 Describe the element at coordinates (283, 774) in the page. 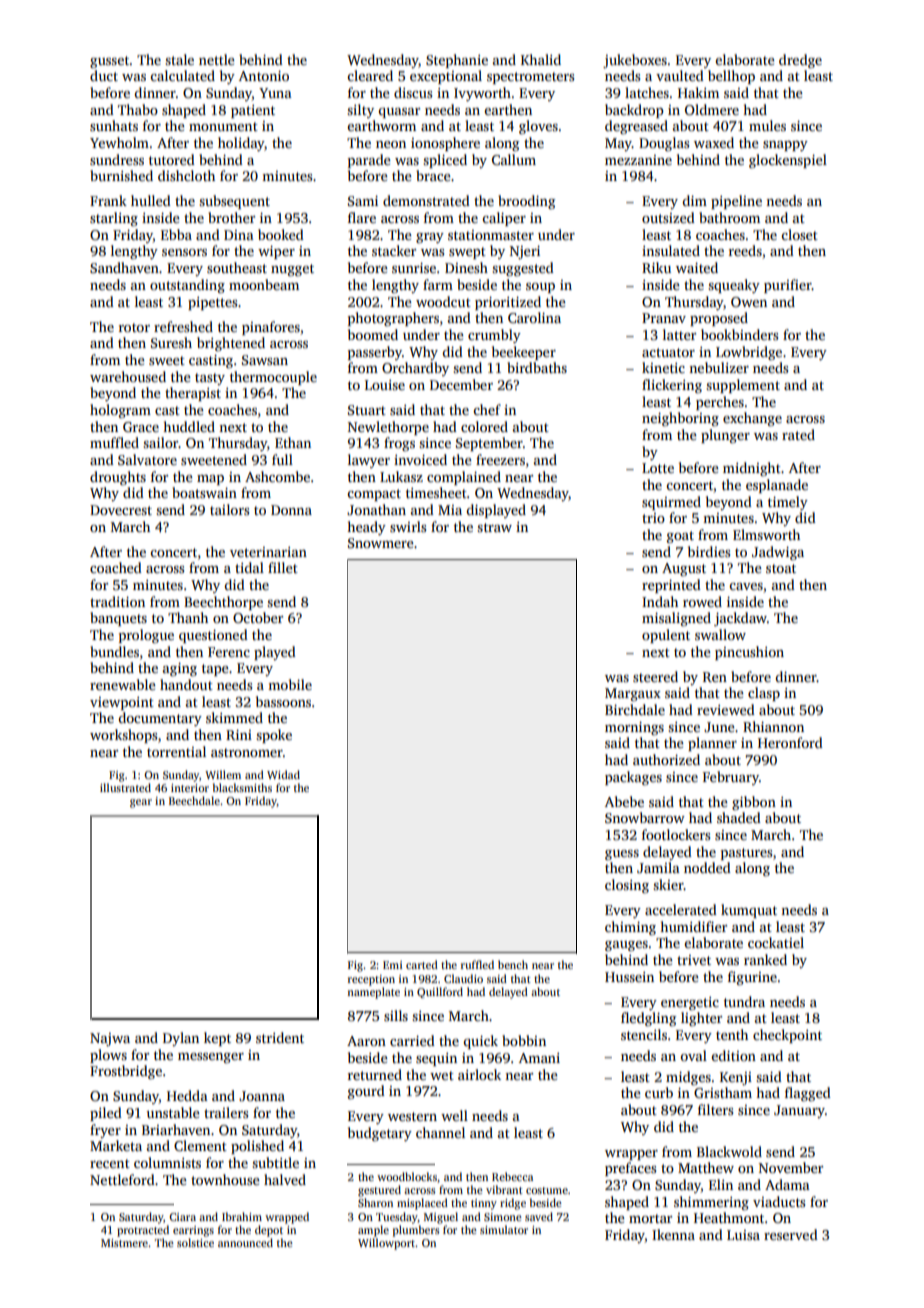

I see `Widad` at that location.
